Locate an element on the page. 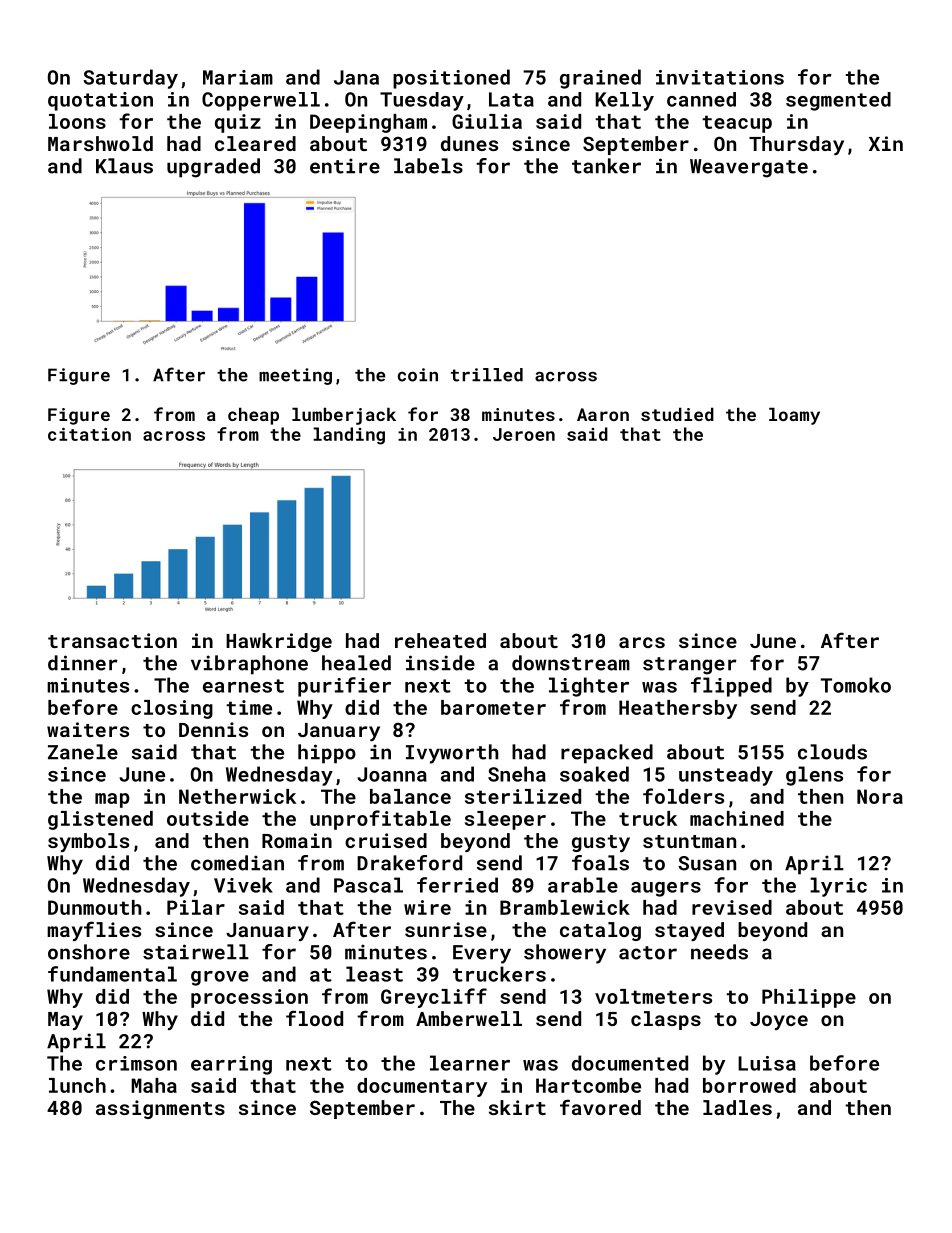 Image resolution: width=952 pixels, height=1233 pixels. Xin is located at coordinates (886, 143).
